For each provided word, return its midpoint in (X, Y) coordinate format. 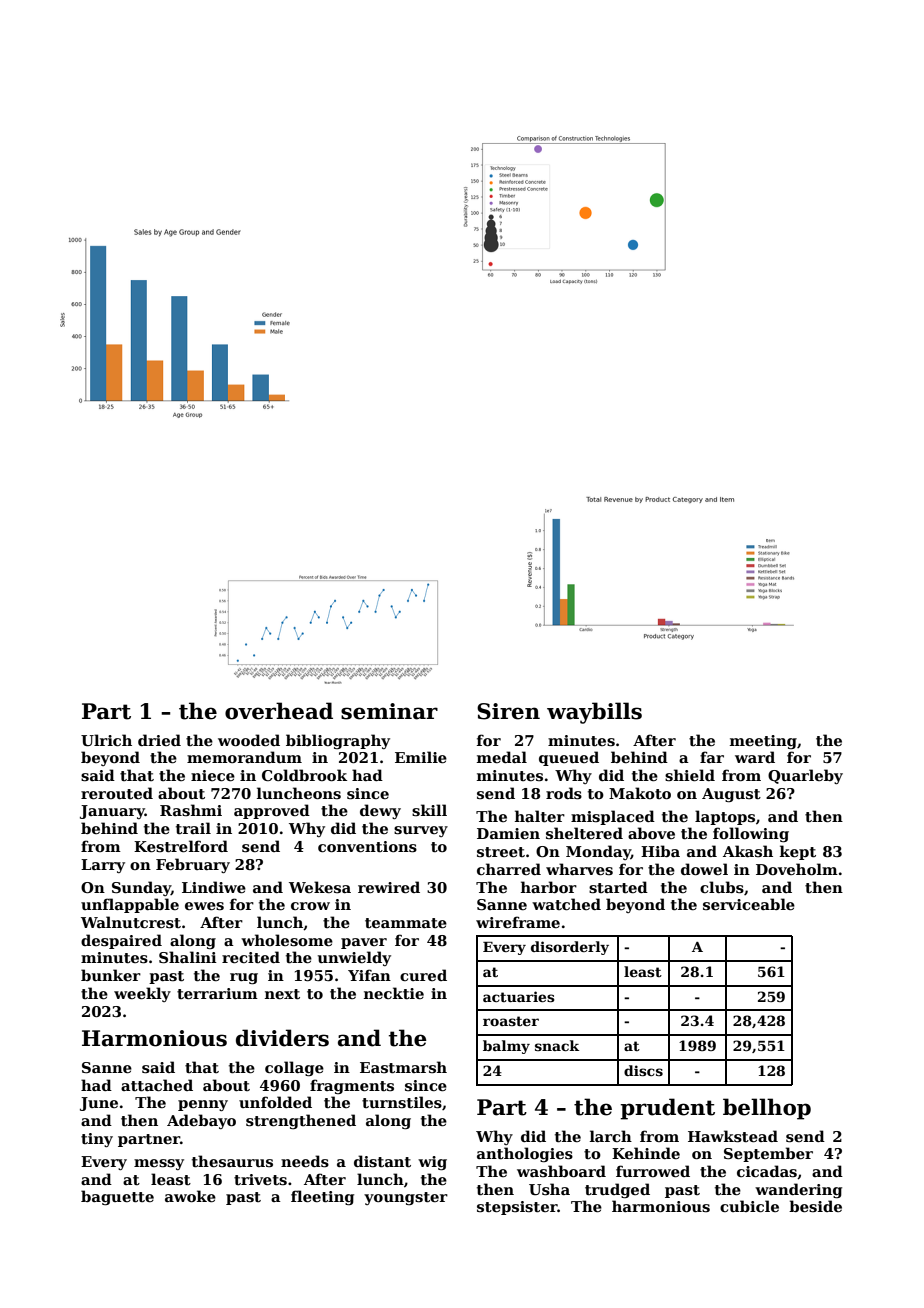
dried (159, 740)
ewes (204, 906)
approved (272, 811)
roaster (511, 1021)
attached (157, 1085)
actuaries (519, 996)
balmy (506, 1047)
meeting (763, 742)
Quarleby (805, 776)
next (282, 994)
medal (502, 757)
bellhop (767, 1109)
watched (566, 904)
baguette (117, 1197)
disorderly (570, 948)
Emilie (421, 757)
